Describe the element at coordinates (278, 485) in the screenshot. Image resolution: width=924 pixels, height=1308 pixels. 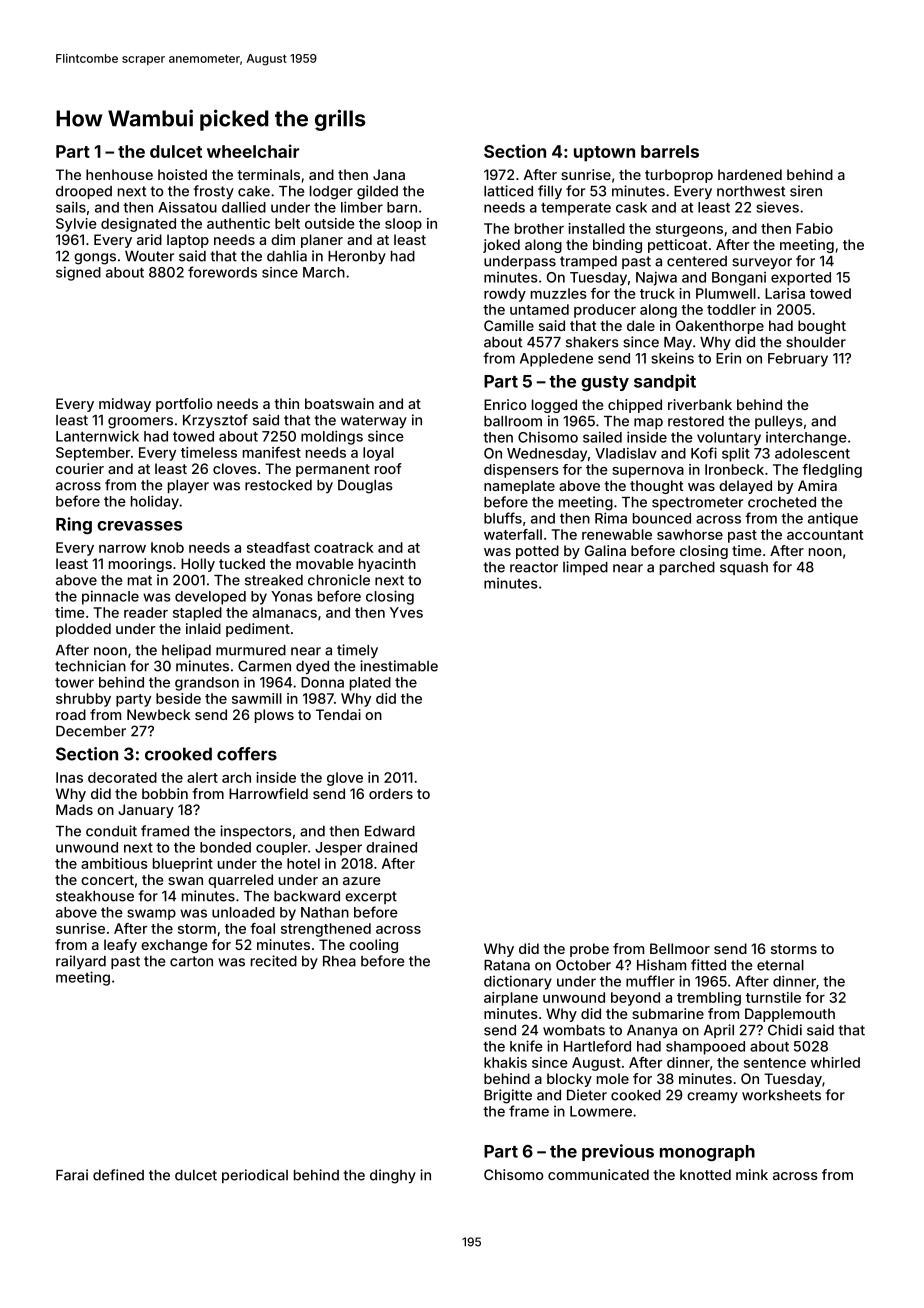
I see `restocked` at that location.
